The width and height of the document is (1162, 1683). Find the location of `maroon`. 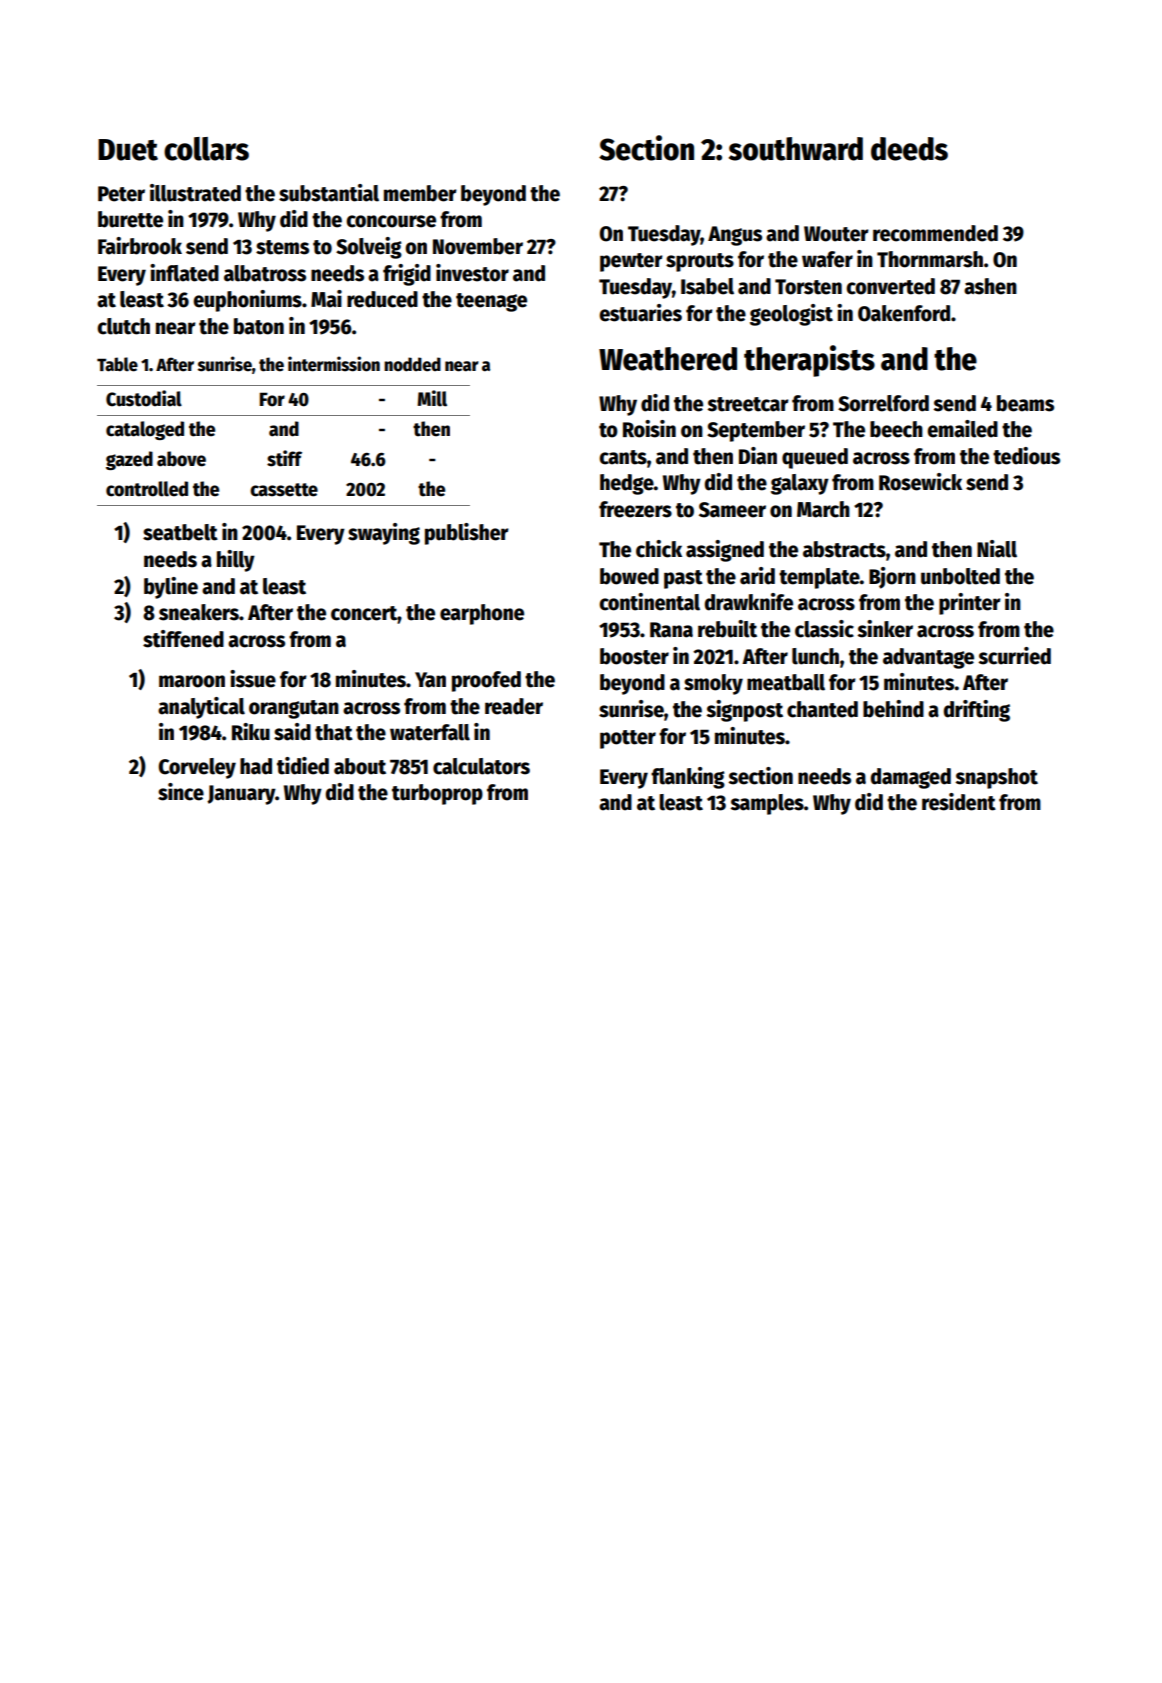

maroon is located at coordinates (192, 681).
